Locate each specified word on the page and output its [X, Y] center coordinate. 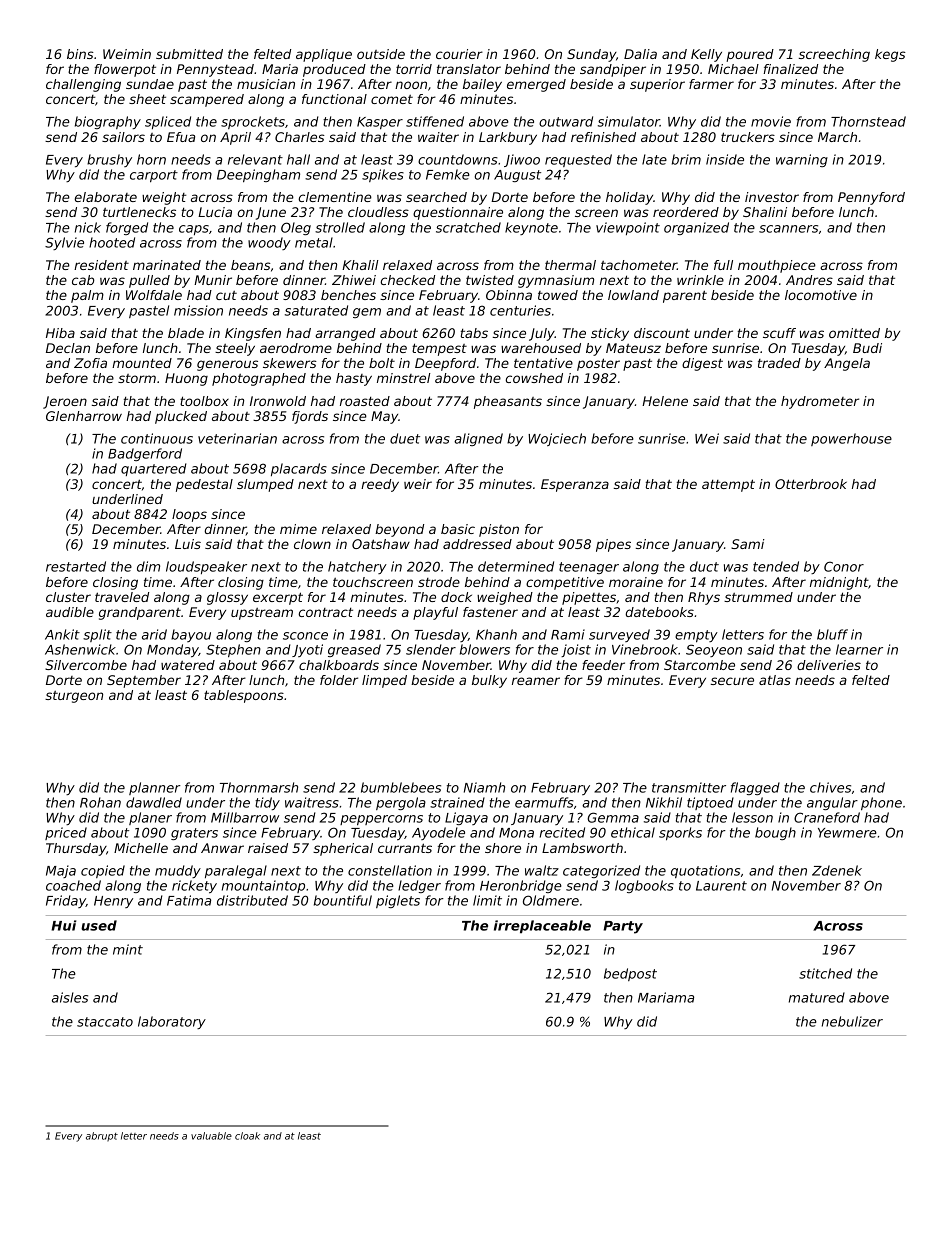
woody [269, 243]
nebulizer [852, 1021]
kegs [890, 55]
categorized [601, 871]
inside [725, 159]
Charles [300, 137]
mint [128, 949]
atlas [775, 680]
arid [154, 634]
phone [881, 804]
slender [431, 649]
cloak [247, 1136]
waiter [438, 137]
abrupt [102, 1136]
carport [154, 176]
